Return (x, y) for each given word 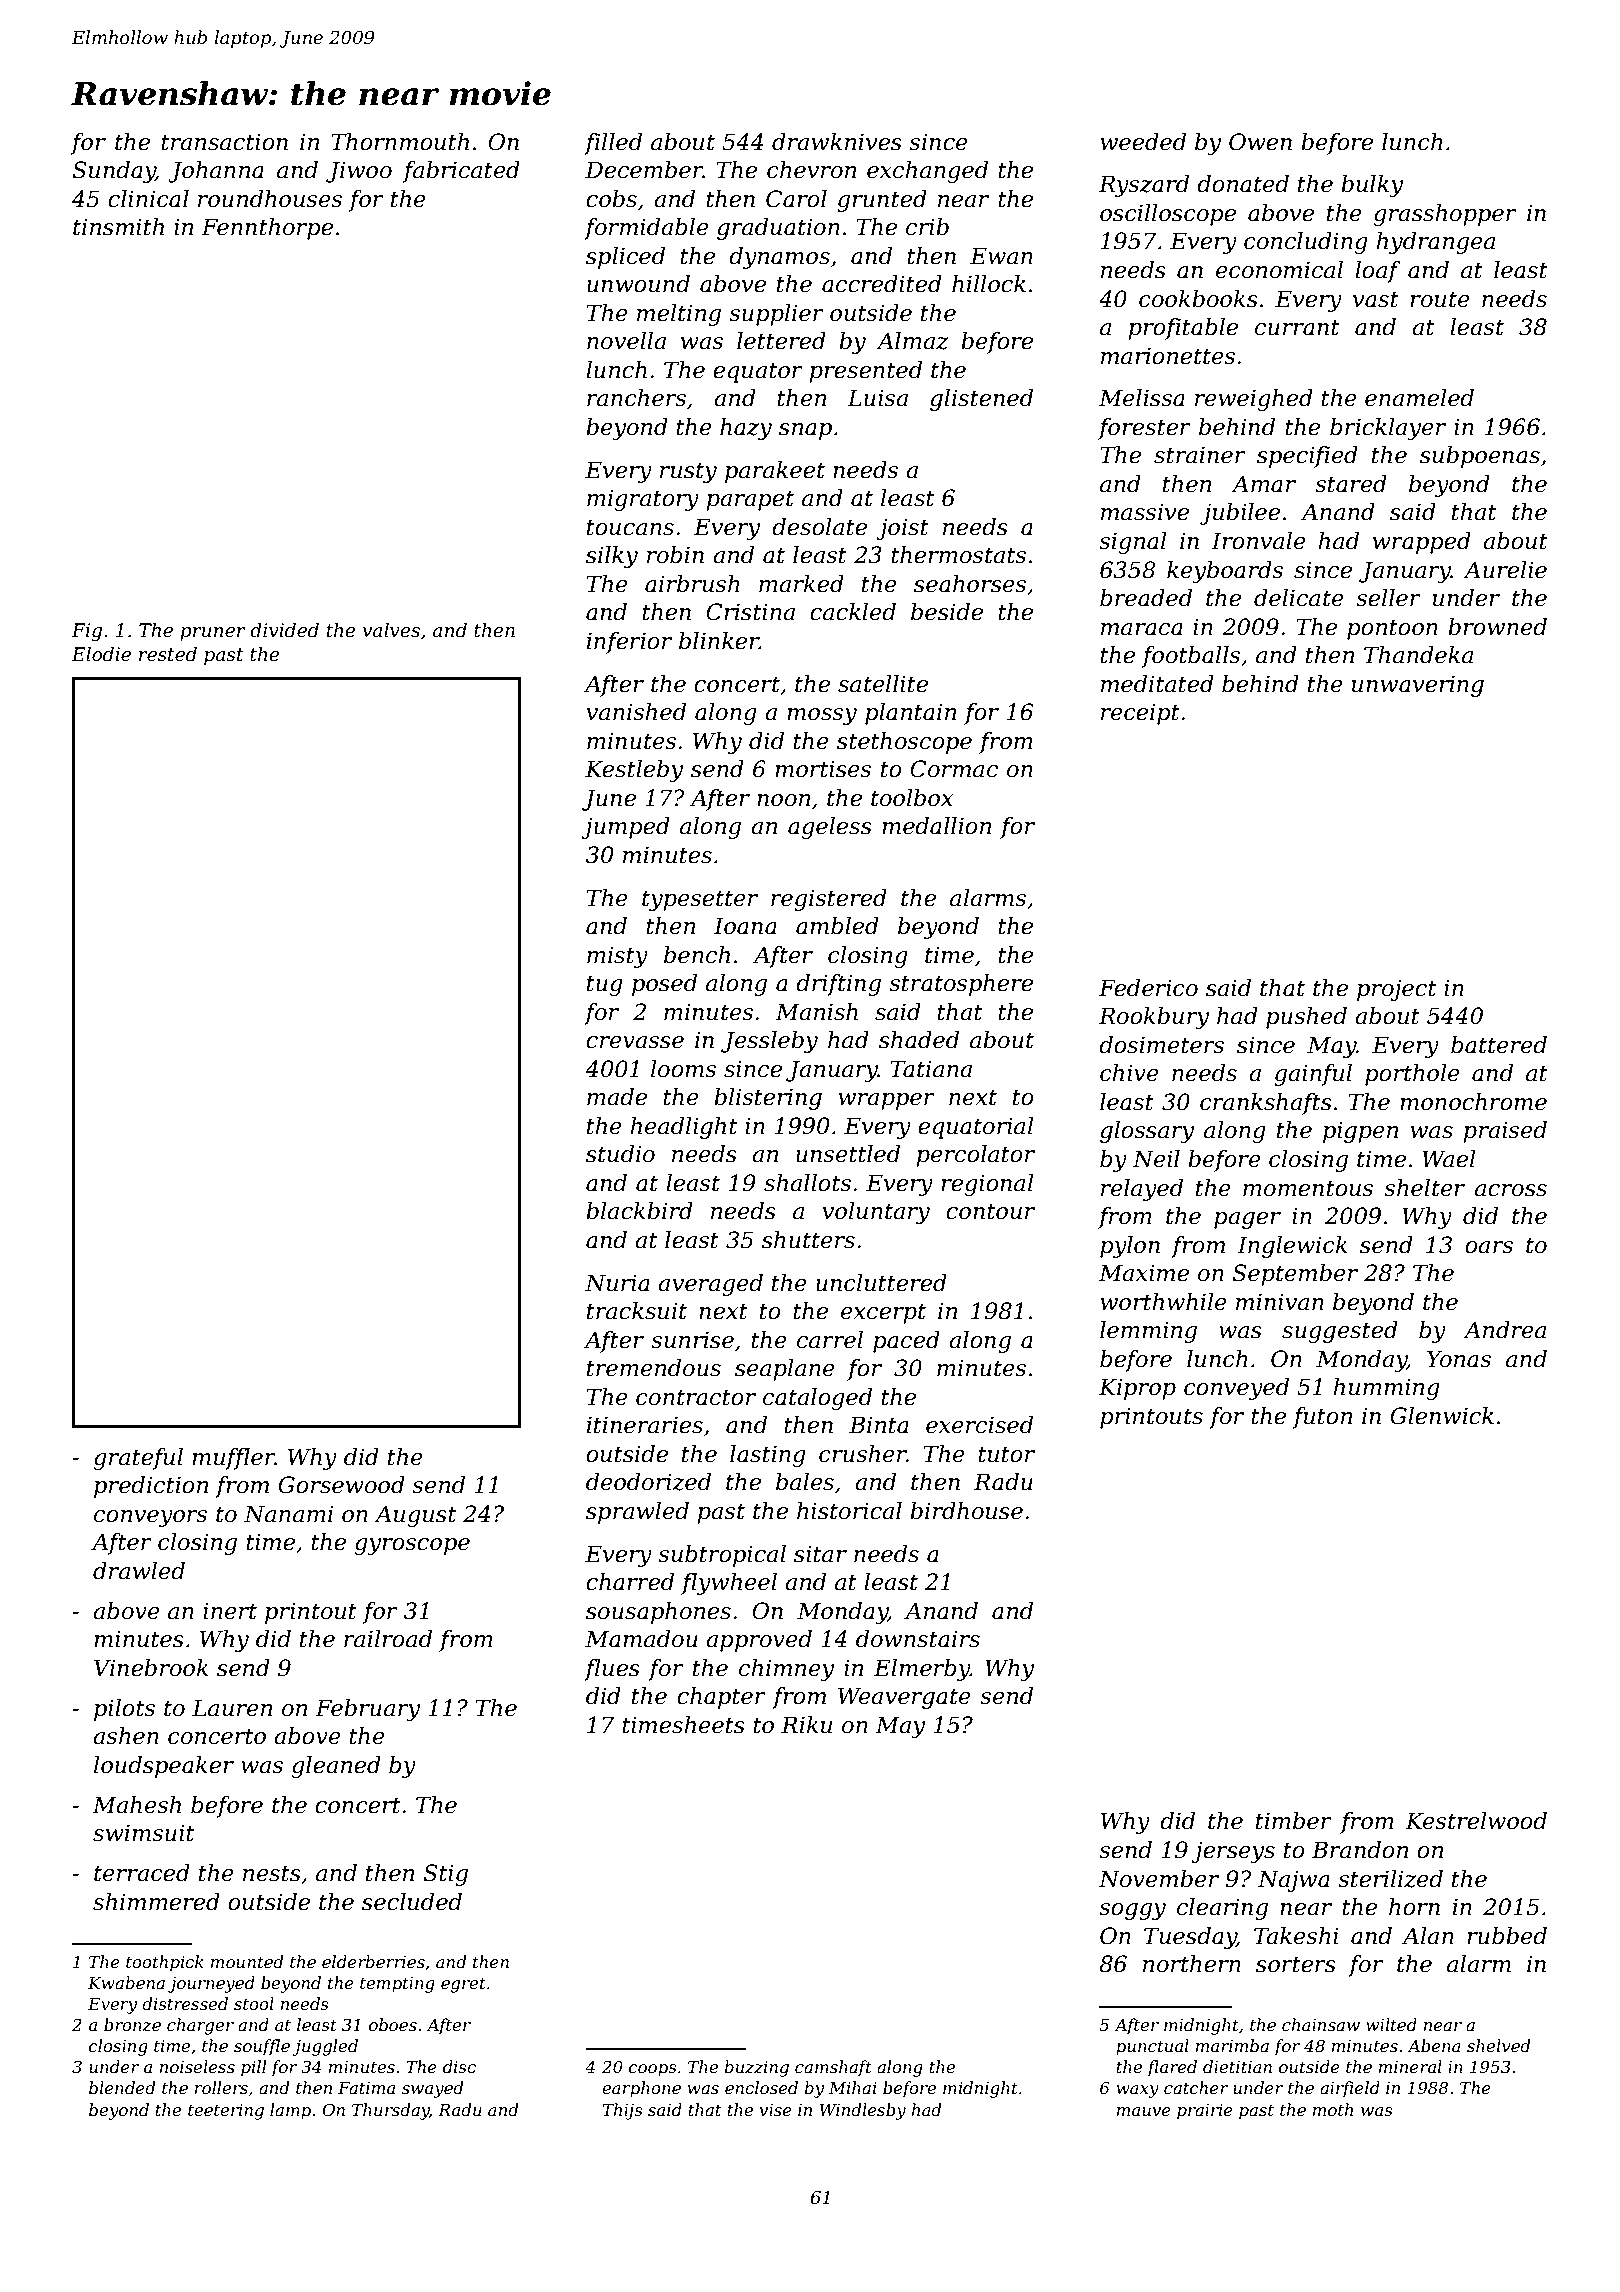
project (1397, 990)
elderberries (373, 1961)
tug (605, 985)
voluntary (876, 1213)
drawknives (837, 142)
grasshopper (1445, 215)
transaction (224, 142)
